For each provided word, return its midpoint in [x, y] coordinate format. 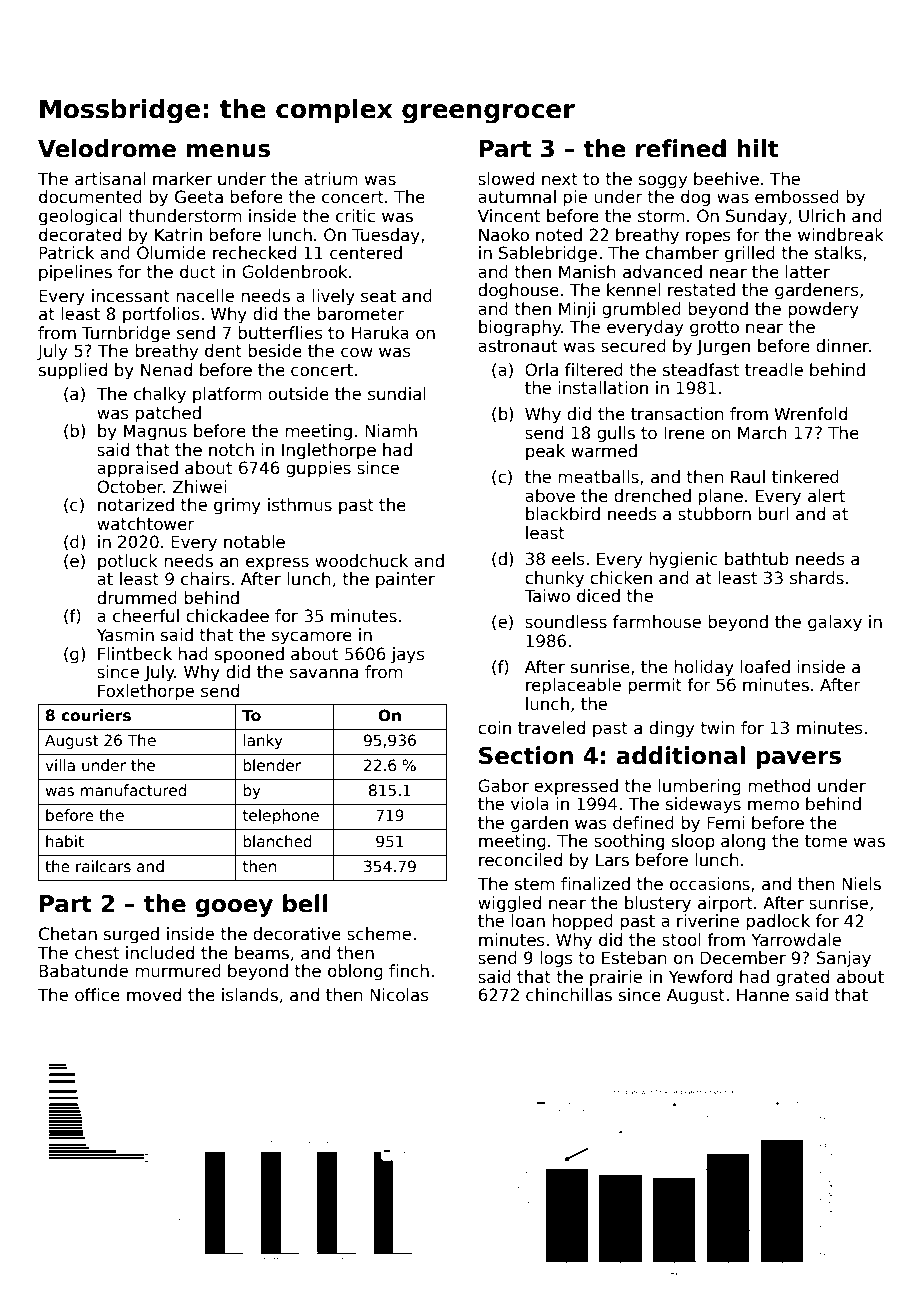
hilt [757, 148]
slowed [506, 179]
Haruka [380, 333]
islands [250, 995]
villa [60, 765]
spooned [249, 655]
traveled [551, 728]
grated [802, 978]
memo [773, 805]
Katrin [178, 235]
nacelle [205, 296]
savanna [324, 673]
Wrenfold [810, 414]
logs [556, 959]
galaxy [835, 623]
